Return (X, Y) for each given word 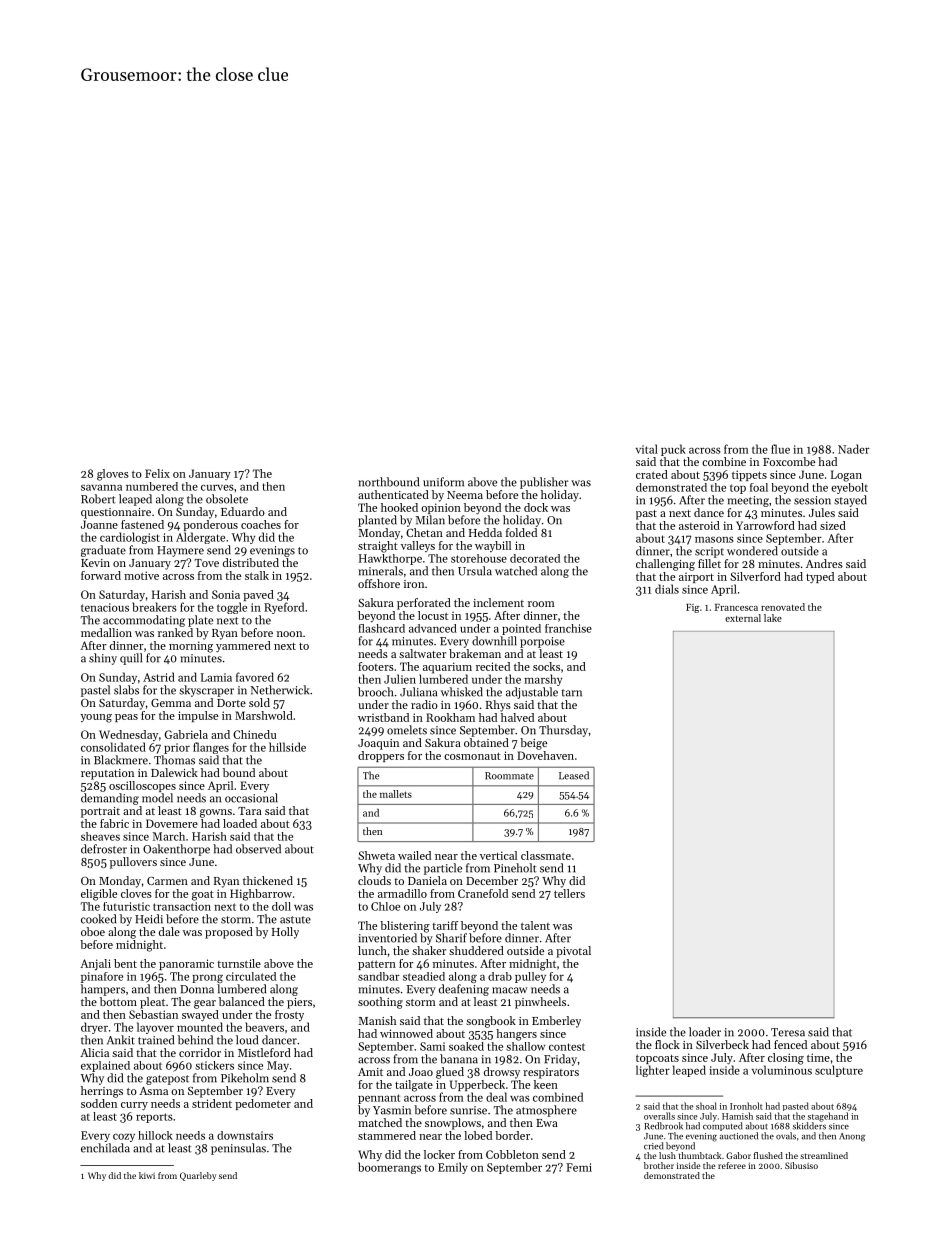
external (743, 618)
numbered (152, 486)
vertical (498, 855)
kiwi (147, 1175)
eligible (99, 895)
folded (521, 532)
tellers (569, 893)
